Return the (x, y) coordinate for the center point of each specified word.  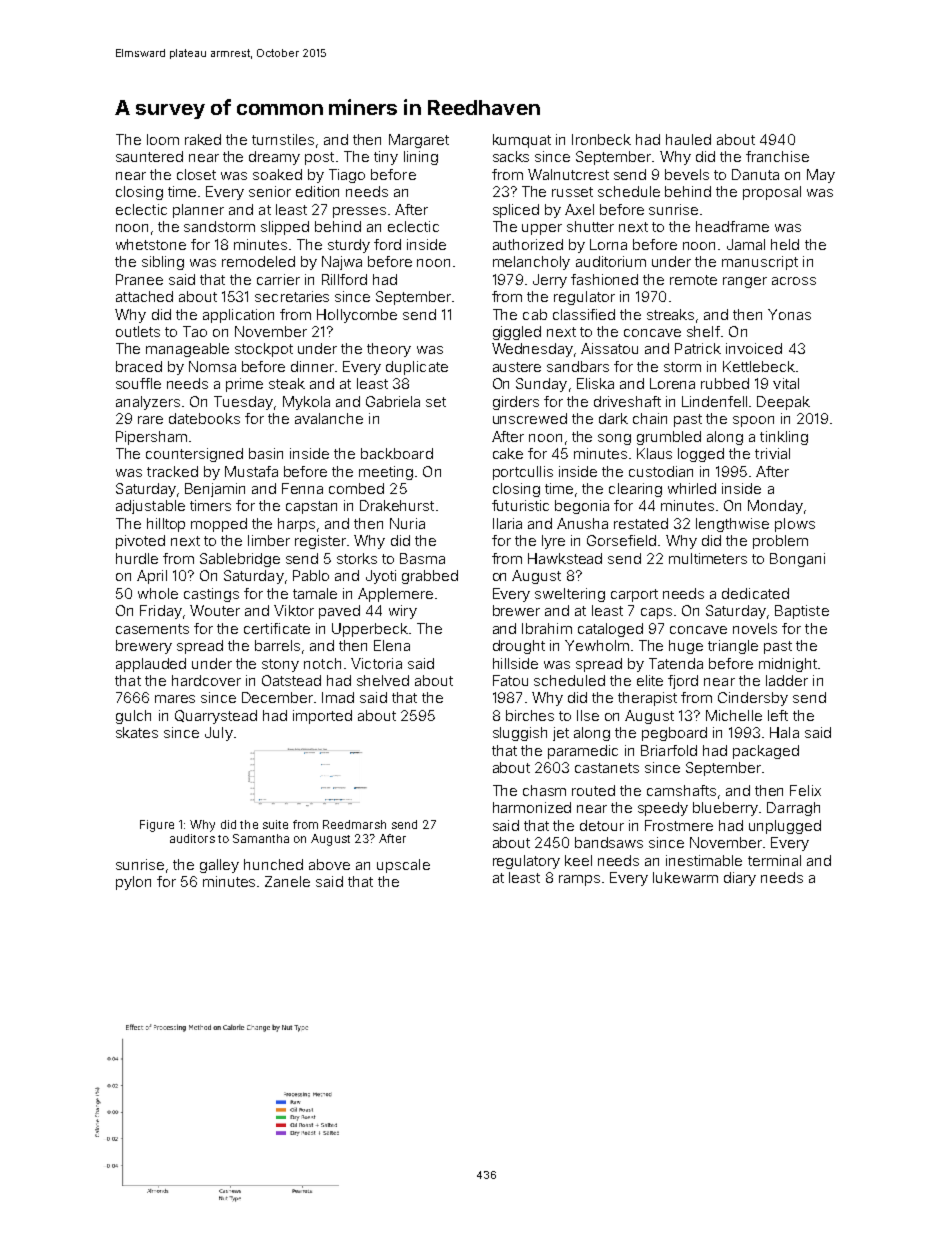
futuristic (520, 505)
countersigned (194, 455)
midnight (788, 665)
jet (561, 734)
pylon (133, 883)
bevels (687, 174)
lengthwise (732, 525)
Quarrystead (216, 717)
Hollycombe (357, 316)
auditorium (611, 261)
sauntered (149, 156)
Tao (195, 331)
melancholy (531, 263)
